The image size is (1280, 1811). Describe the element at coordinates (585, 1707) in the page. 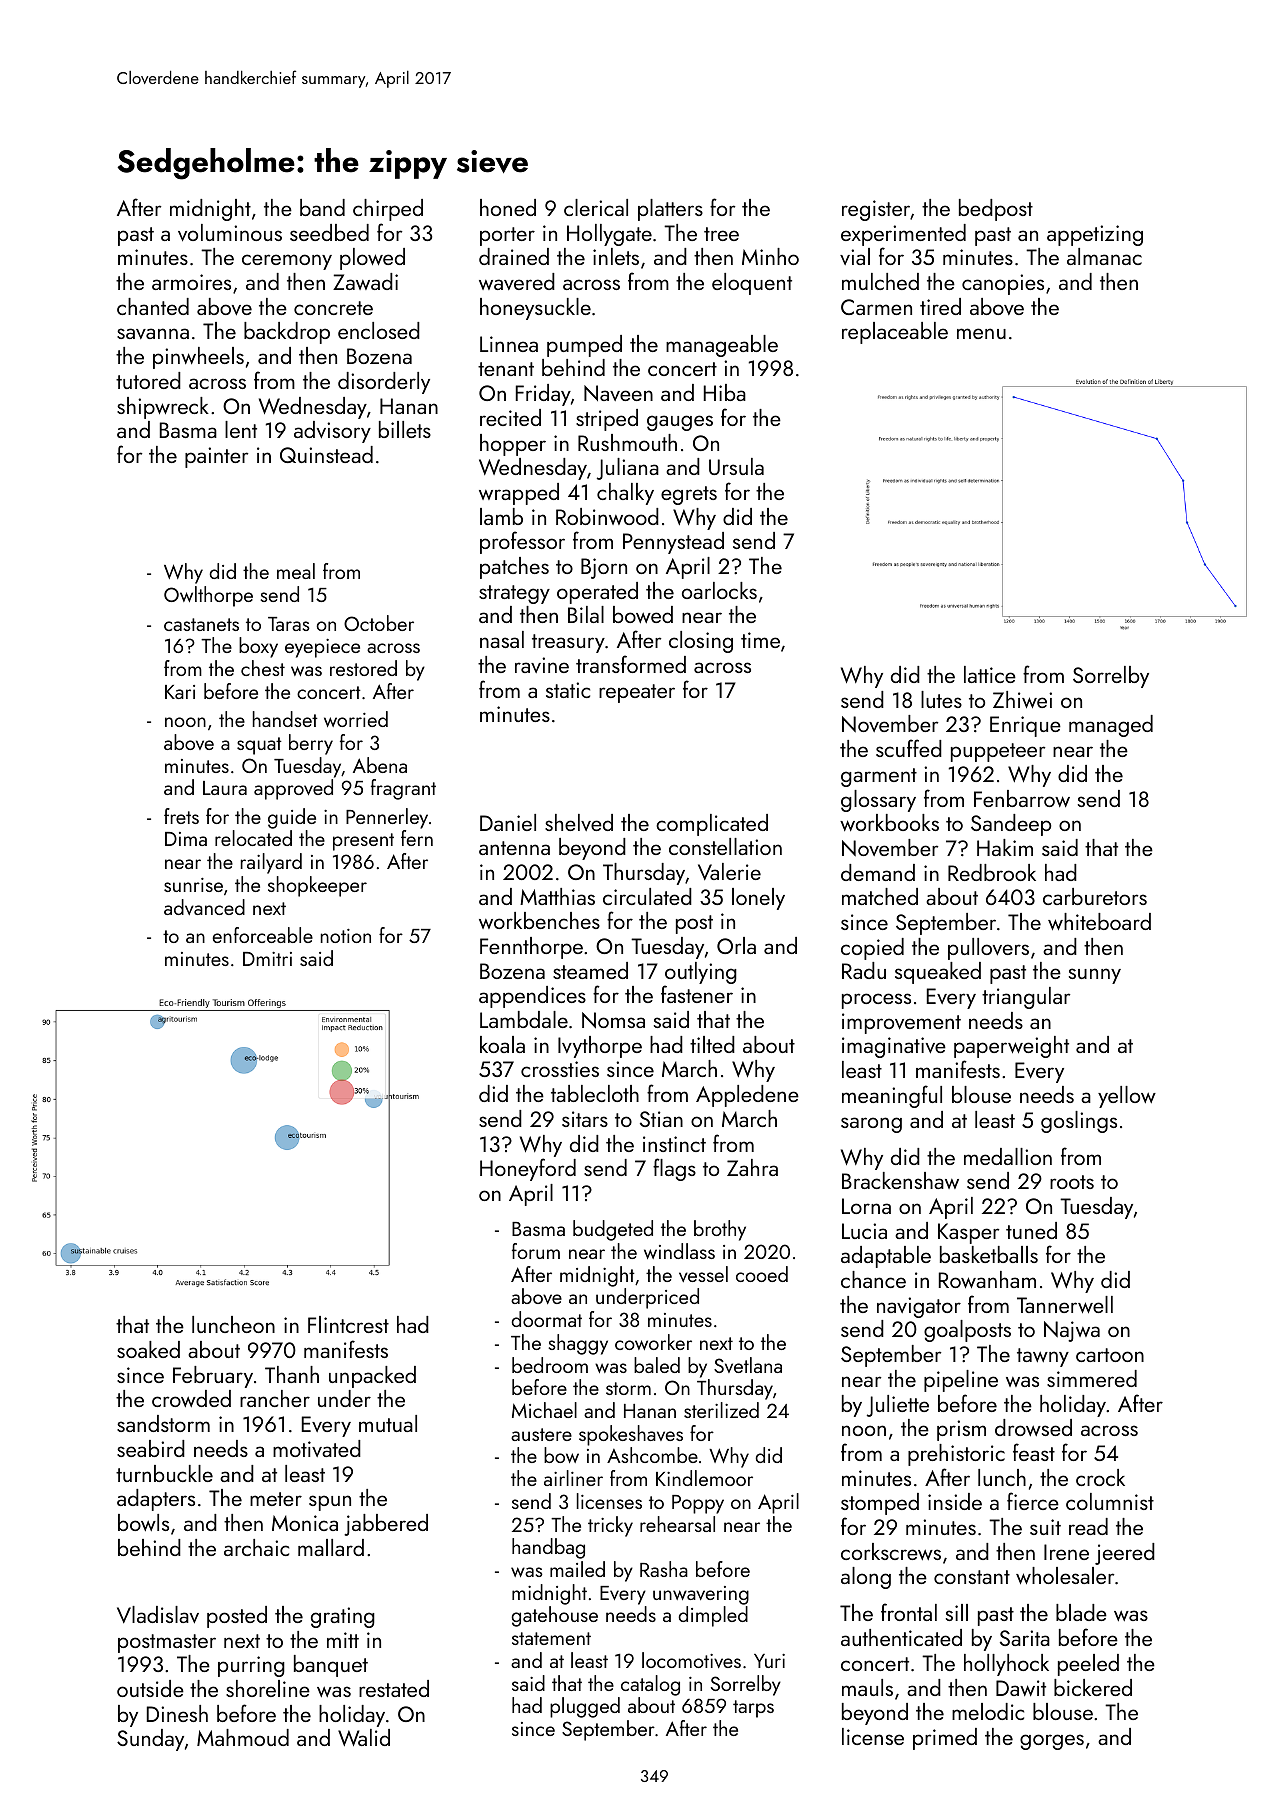

I see `plugged` at that location.
